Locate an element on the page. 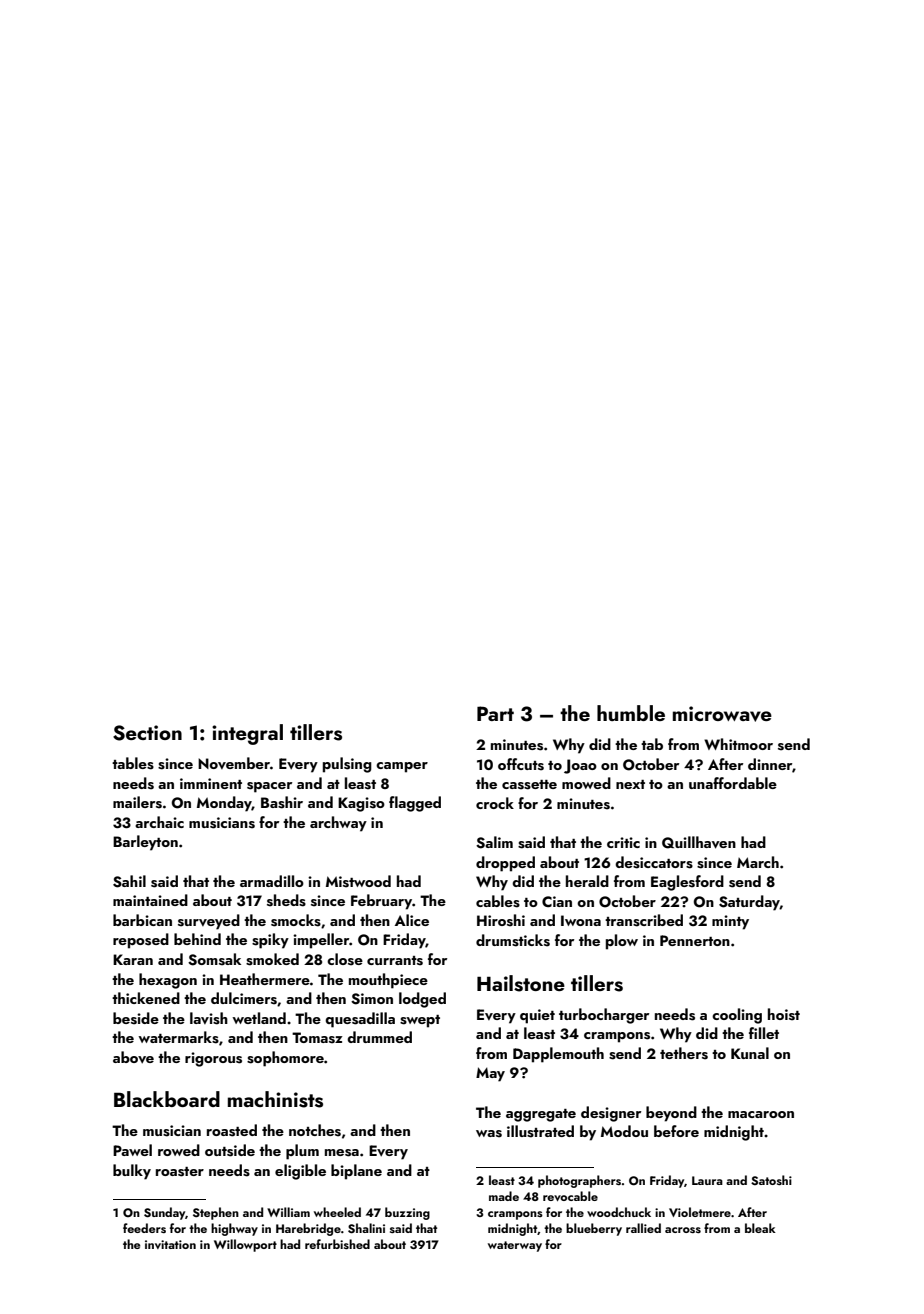 The width and height of the image is (924, 1314). dulcimers is located at coordinates (244, 998).
